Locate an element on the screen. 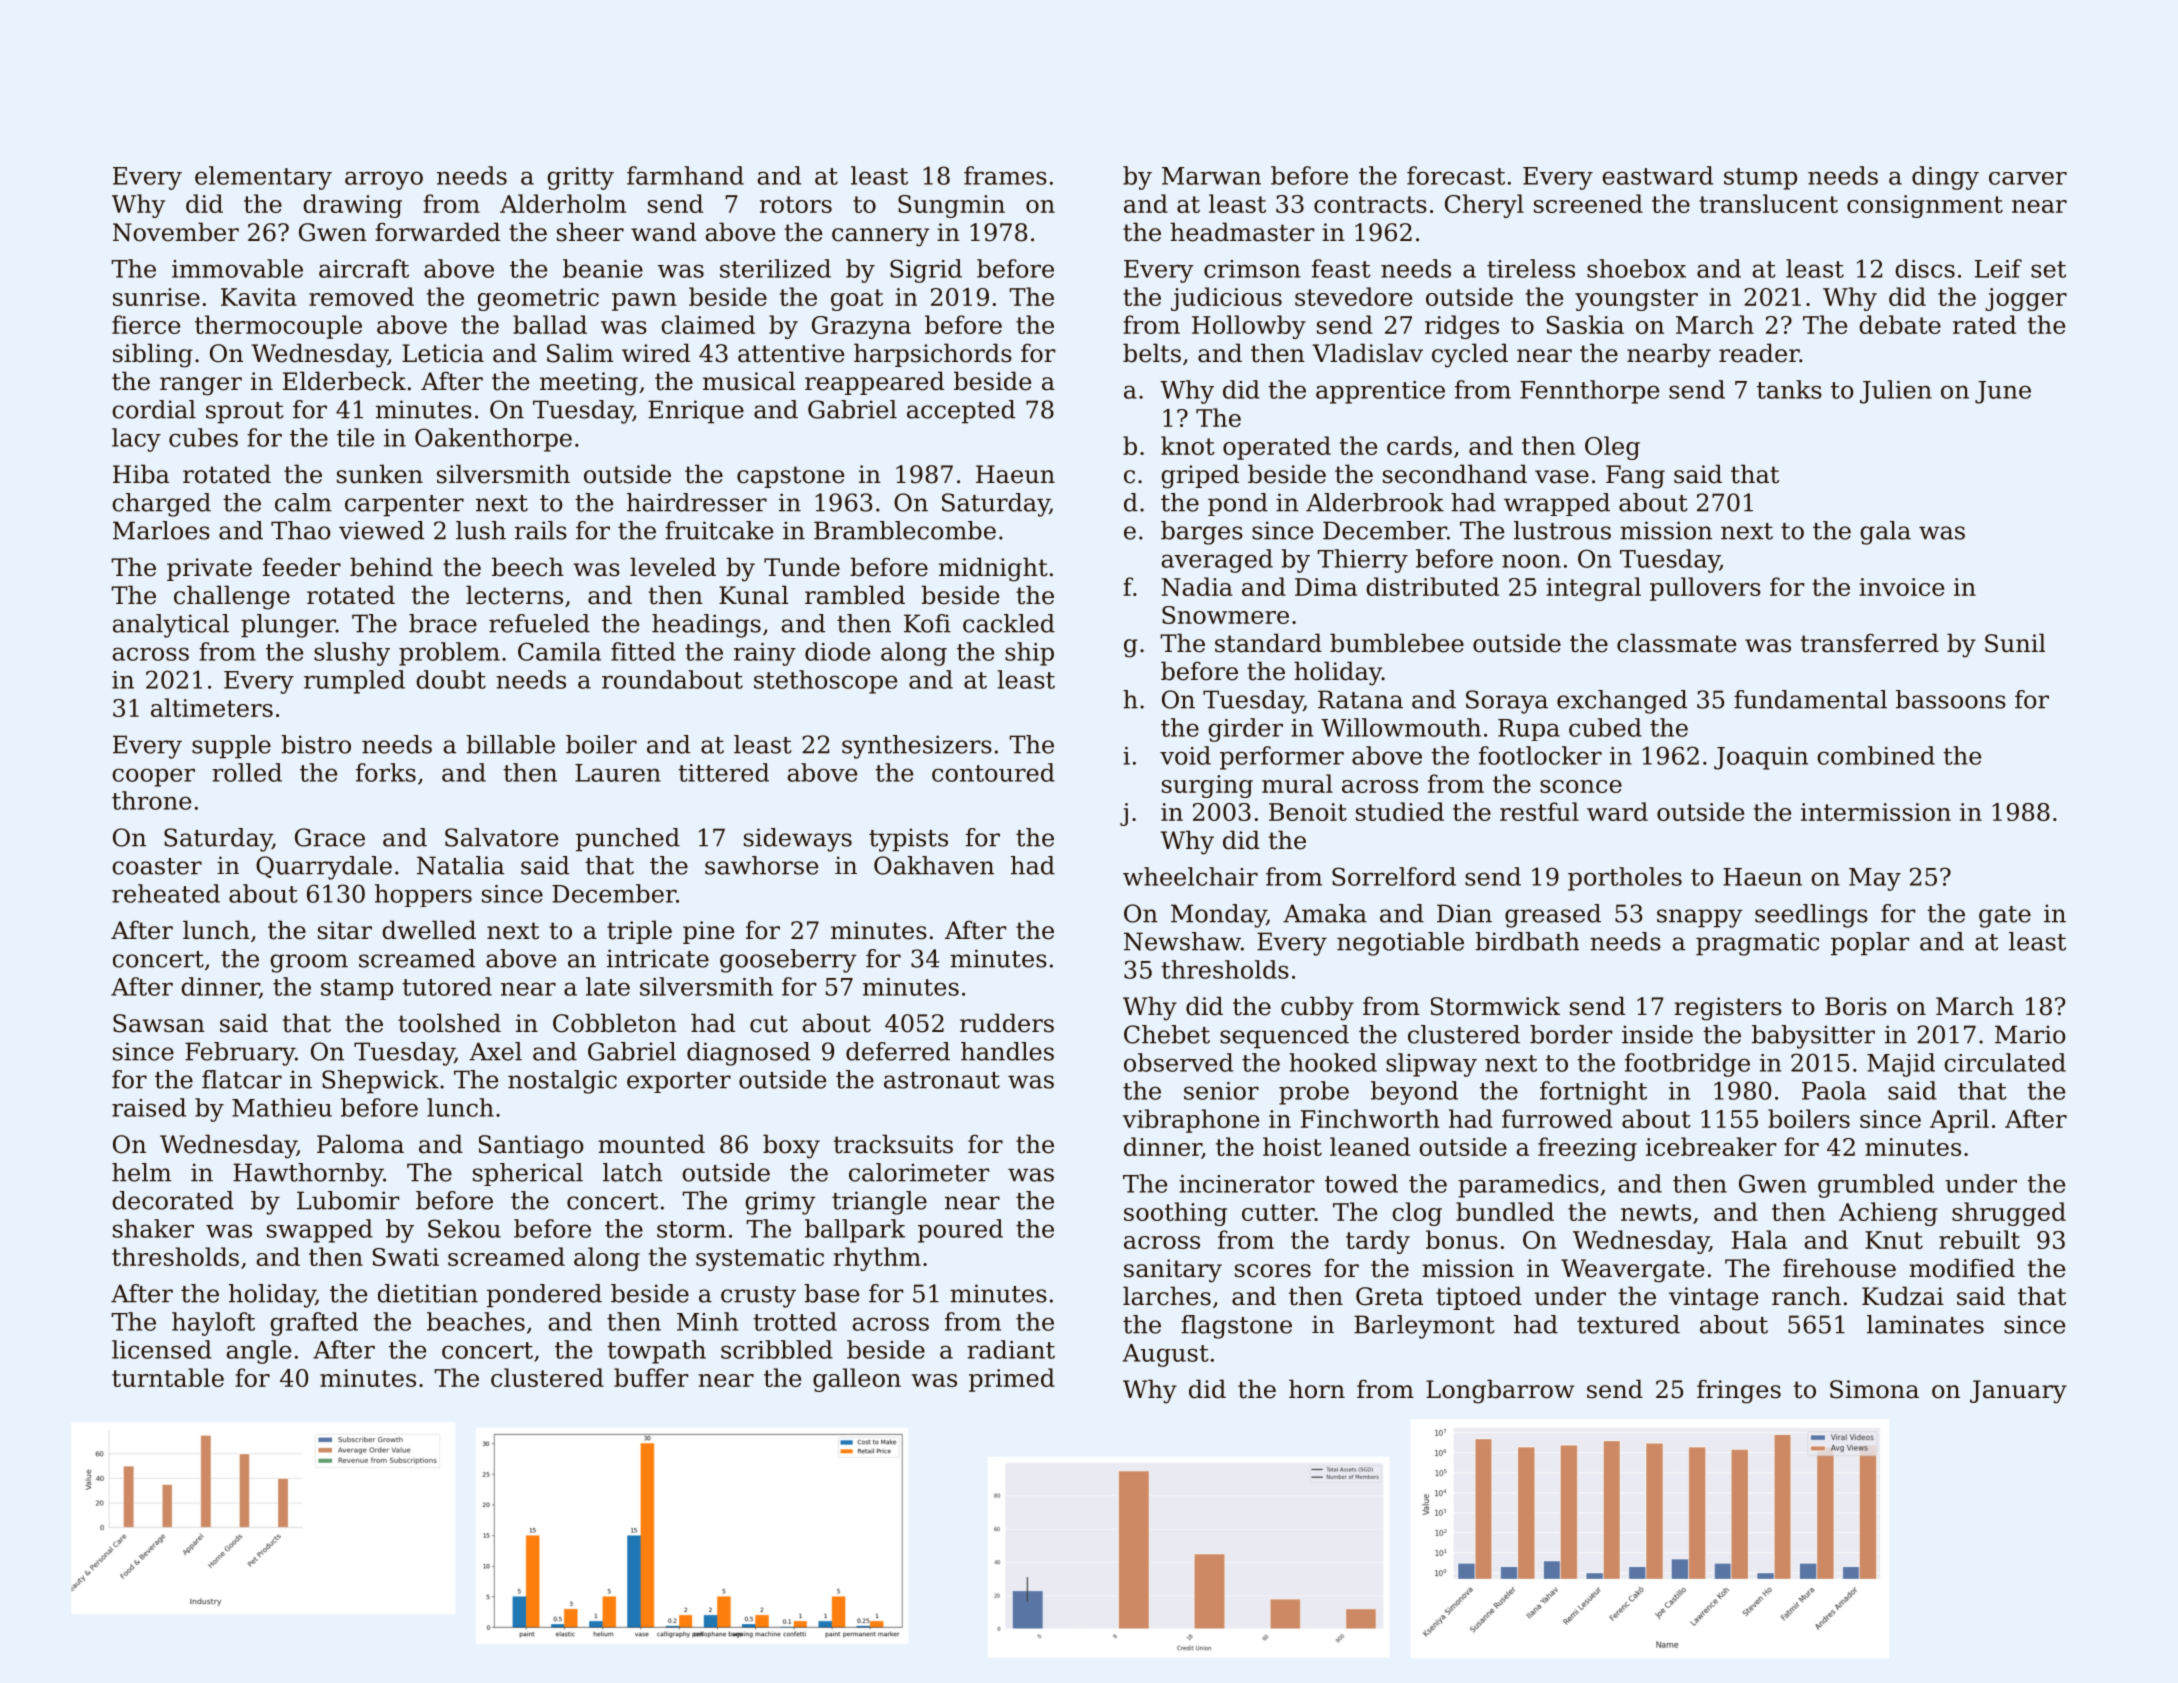 The height and width of the screenshot is (1683, 2178). bumblebee is located at coordinates (1397, 643).
